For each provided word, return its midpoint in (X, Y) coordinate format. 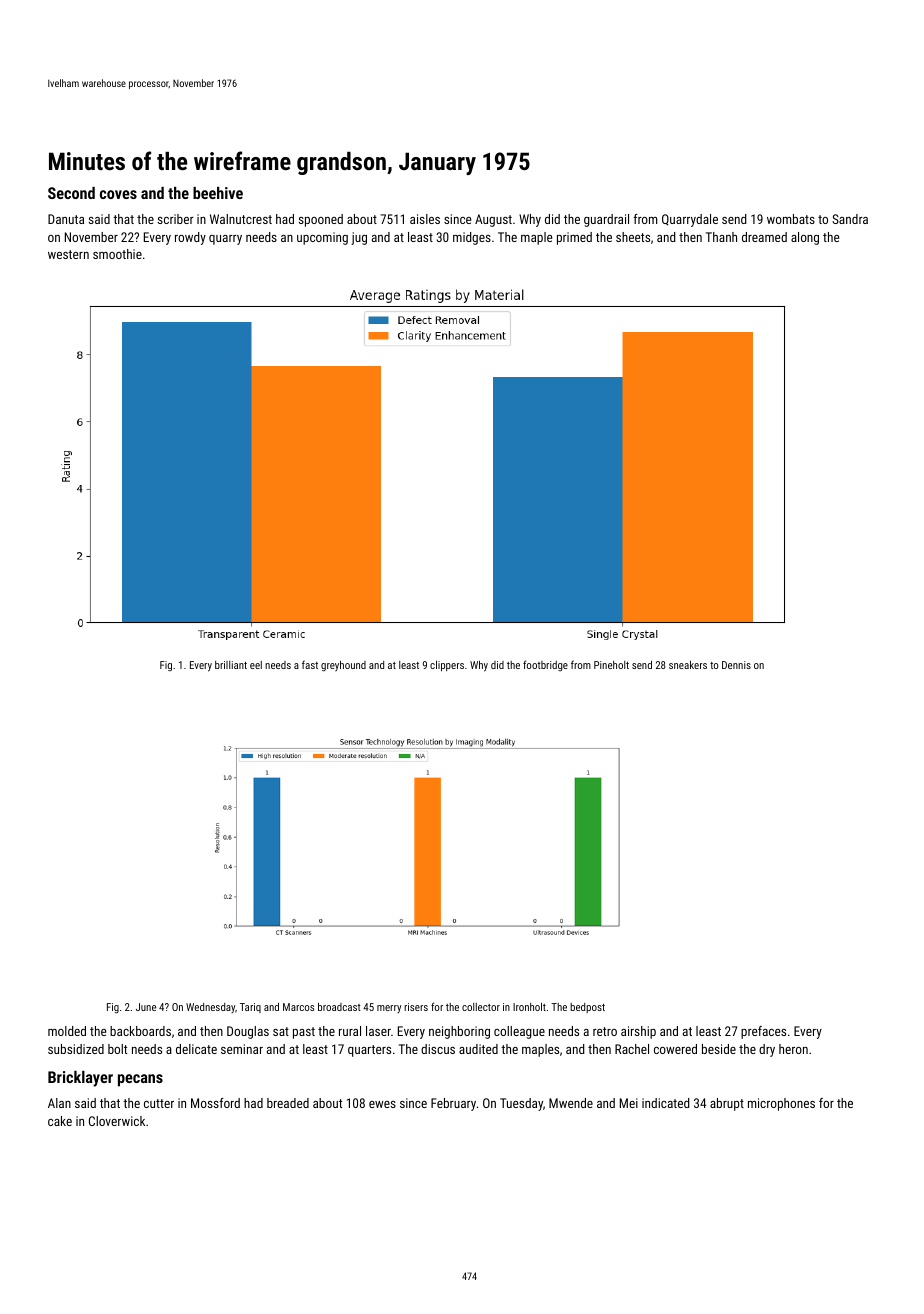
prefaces (763, 1032)
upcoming (322, 238)
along (805, 238)
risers (416, 1007)
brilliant (231, 665)
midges (472, 238)
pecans (140, 1080)
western (68, 254)
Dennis (736, 665)
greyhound (343, 666)
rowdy (190, 238)
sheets (633, 237)
